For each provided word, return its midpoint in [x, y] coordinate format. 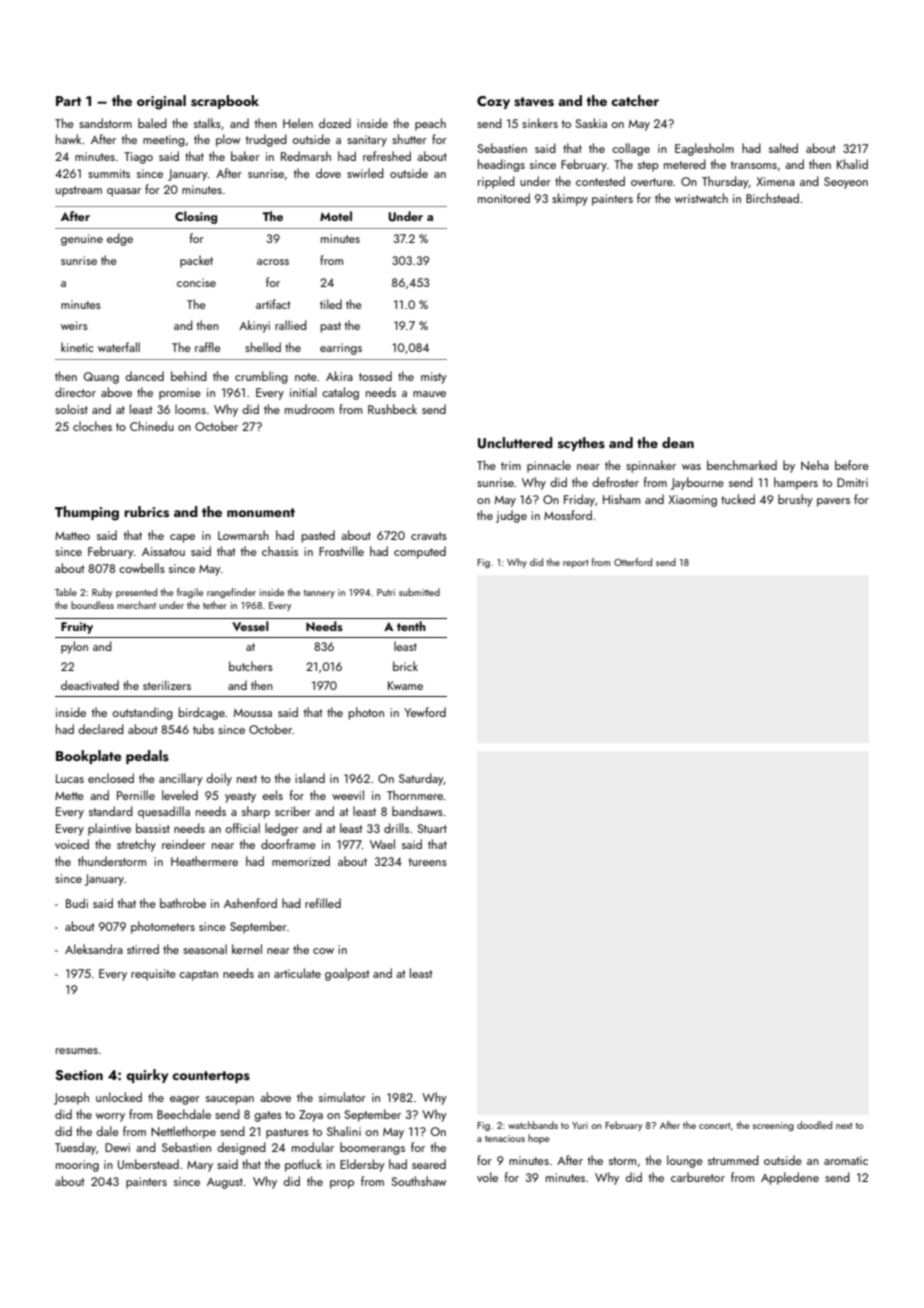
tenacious [505, 1138]
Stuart [432, 828]
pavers [833, 502]
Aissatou [163, 551]
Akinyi [254, 326]
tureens [427, 862]
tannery [319, 594]
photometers [163, 927]
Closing [196, 217]
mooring [77, 1166]
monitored [504, 198]
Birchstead [772, 198]
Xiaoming [692, 501]
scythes [581, 444]
